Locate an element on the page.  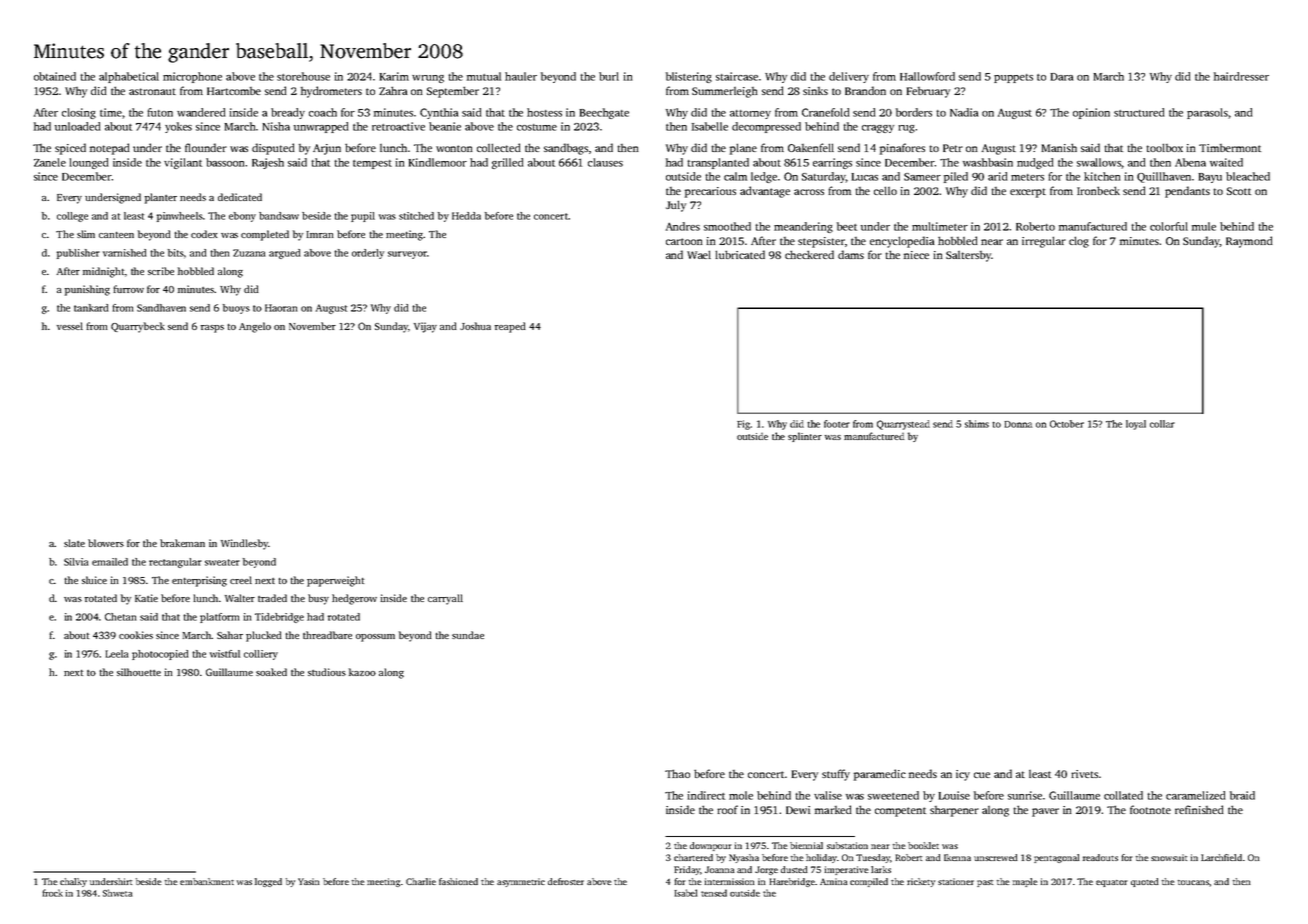
unscrewed is located at coordinates (996, 857).
